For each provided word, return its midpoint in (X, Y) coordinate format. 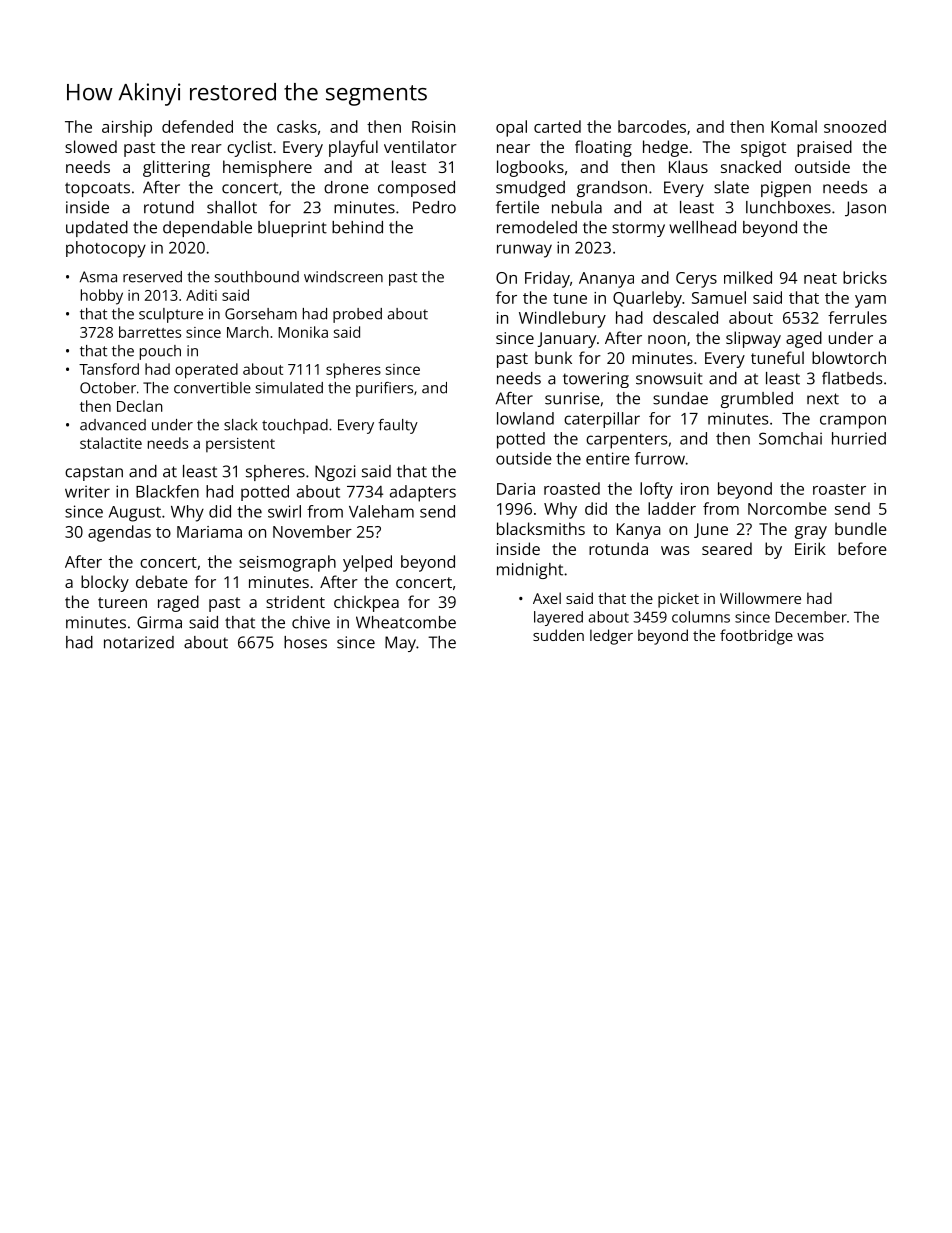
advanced (113, 425)
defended (197, 126)
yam (870, 301)
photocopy (106, 249)
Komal (794, 126)
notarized (139, 642)
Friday (547, 279)
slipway (753, 339)
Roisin (433, 127)
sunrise (572, 398)
